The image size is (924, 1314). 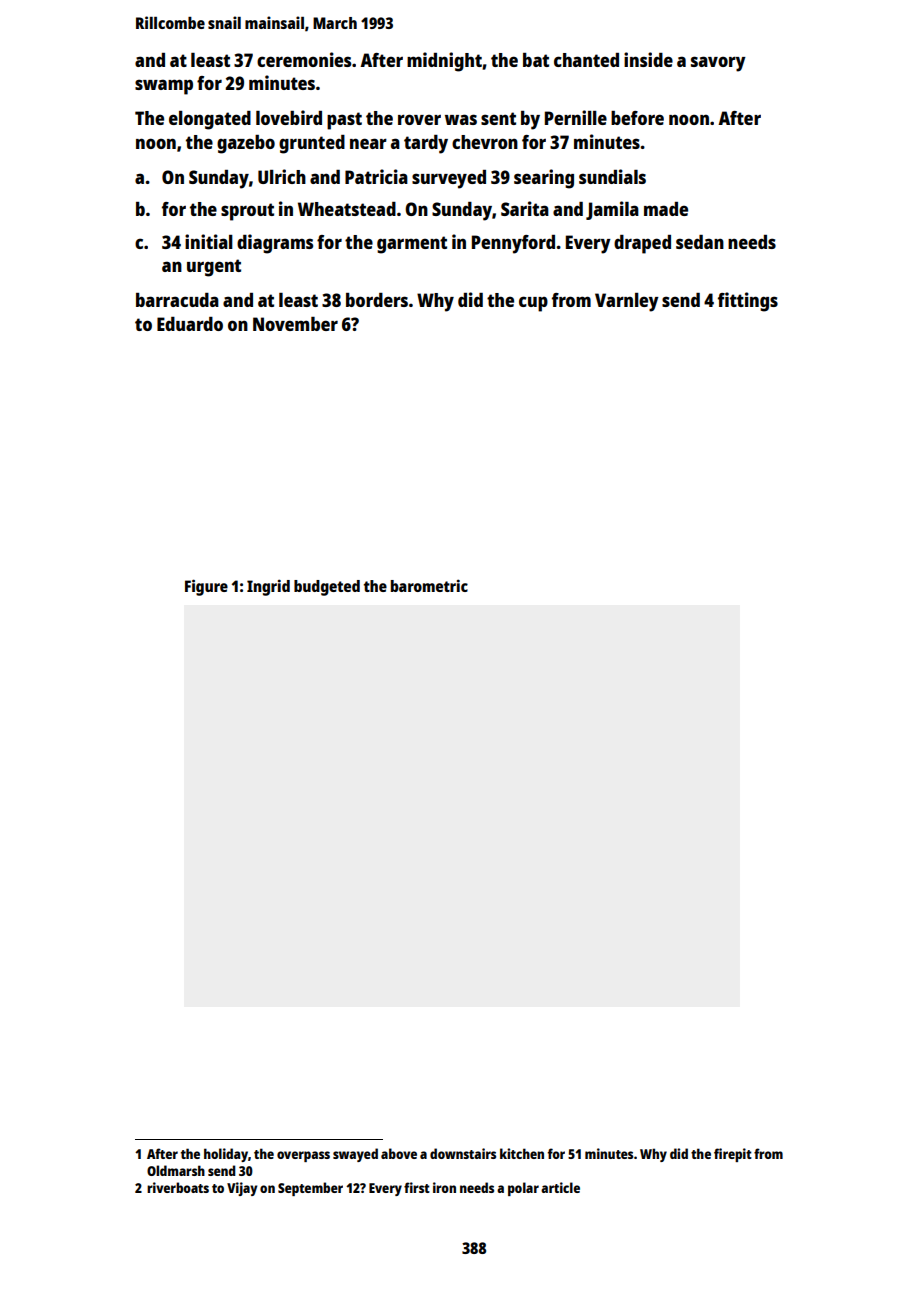 I want to click on article, so click(x=560, y=1187).
